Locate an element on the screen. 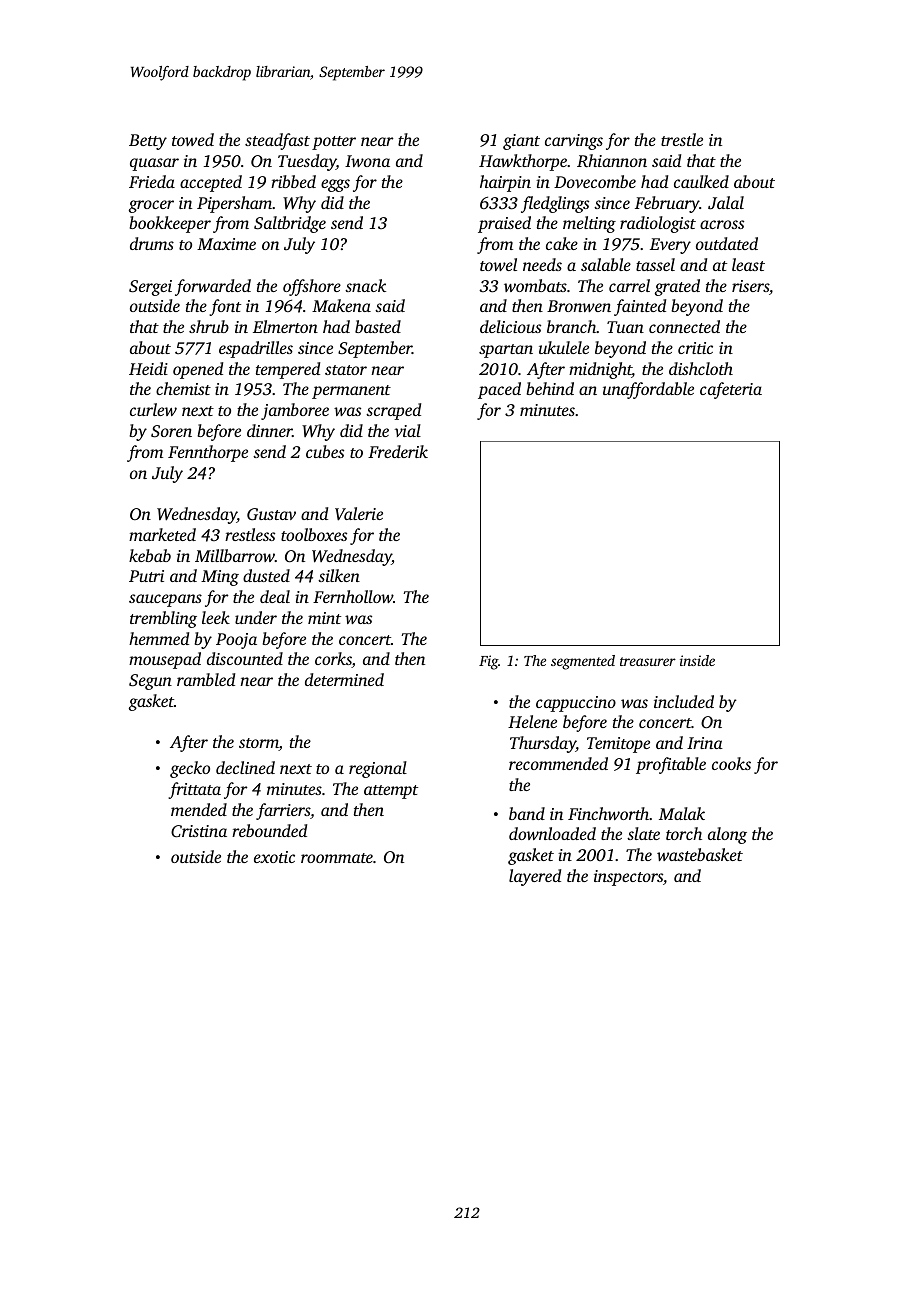  silken is located at coordinates (339, 575).
